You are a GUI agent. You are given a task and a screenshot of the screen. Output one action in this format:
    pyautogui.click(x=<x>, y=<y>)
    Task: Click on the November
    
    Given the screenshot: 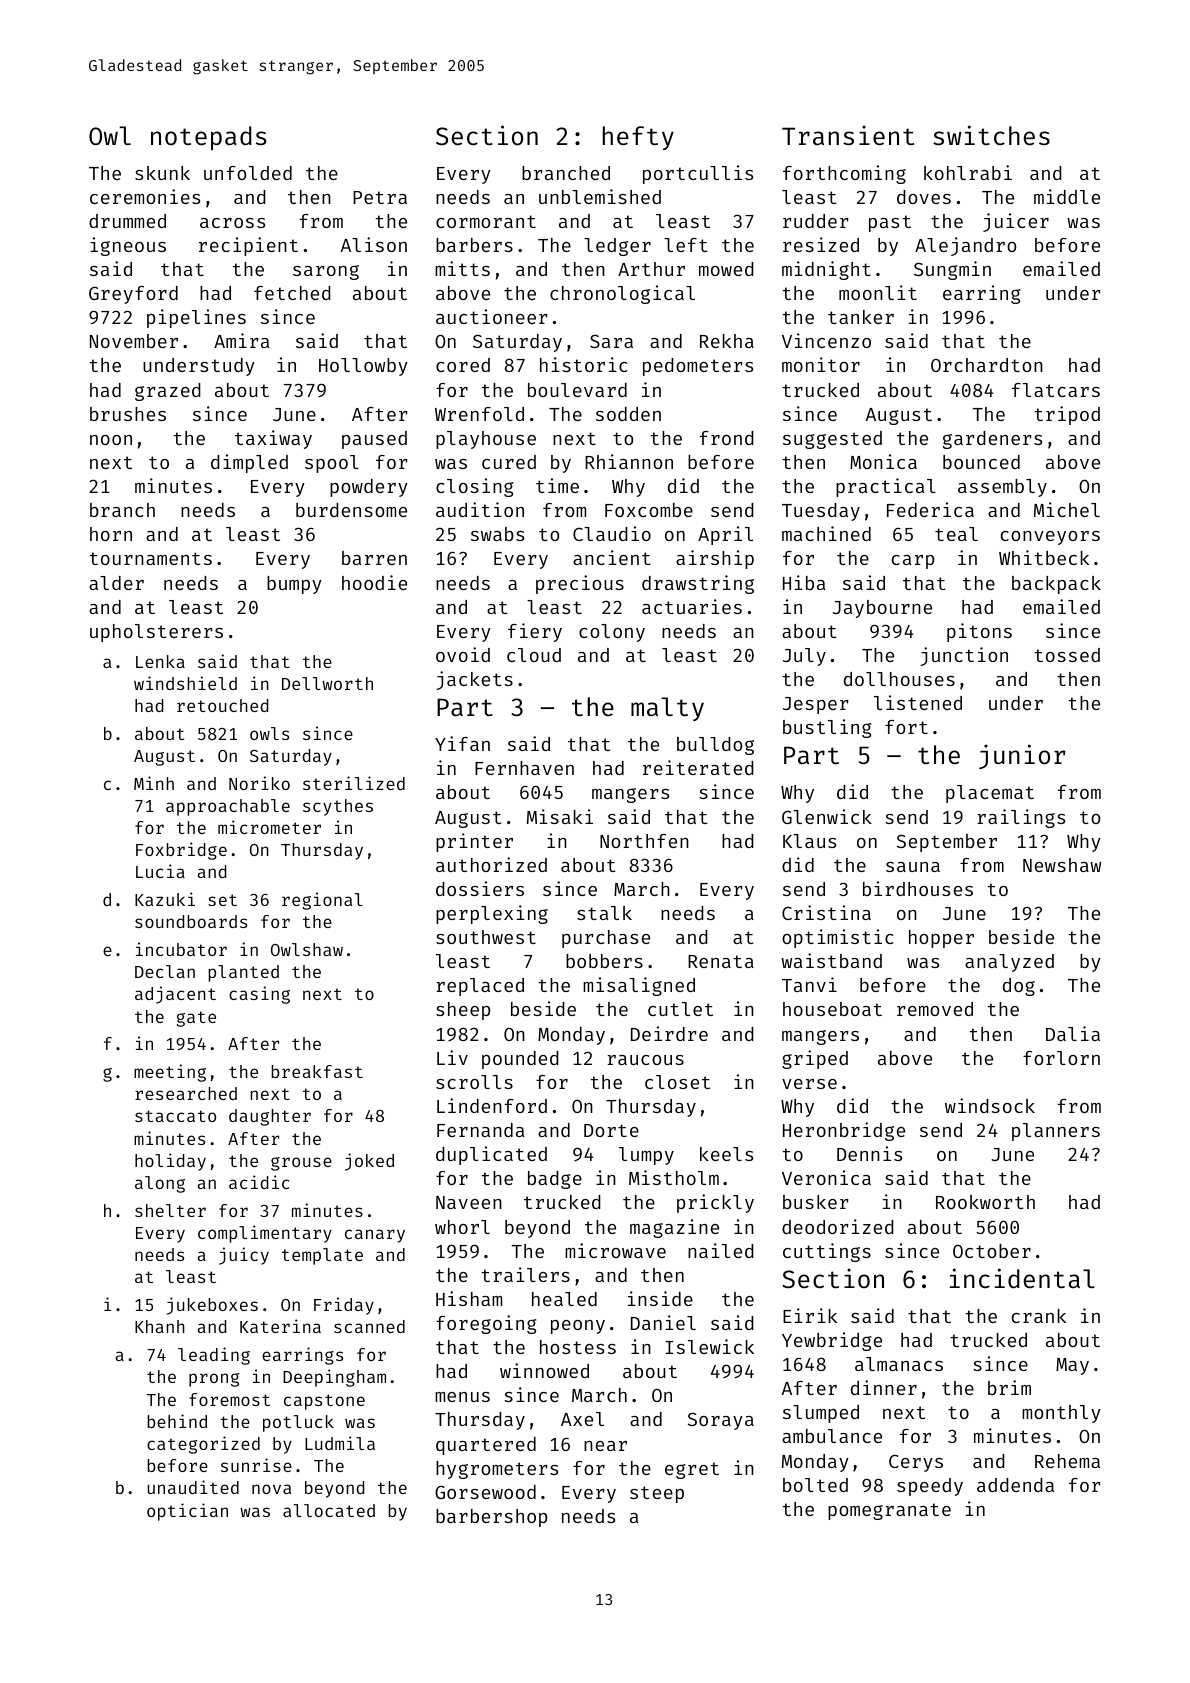 What is the action you would take?
    pyautogui.click(x=134, y=341)
